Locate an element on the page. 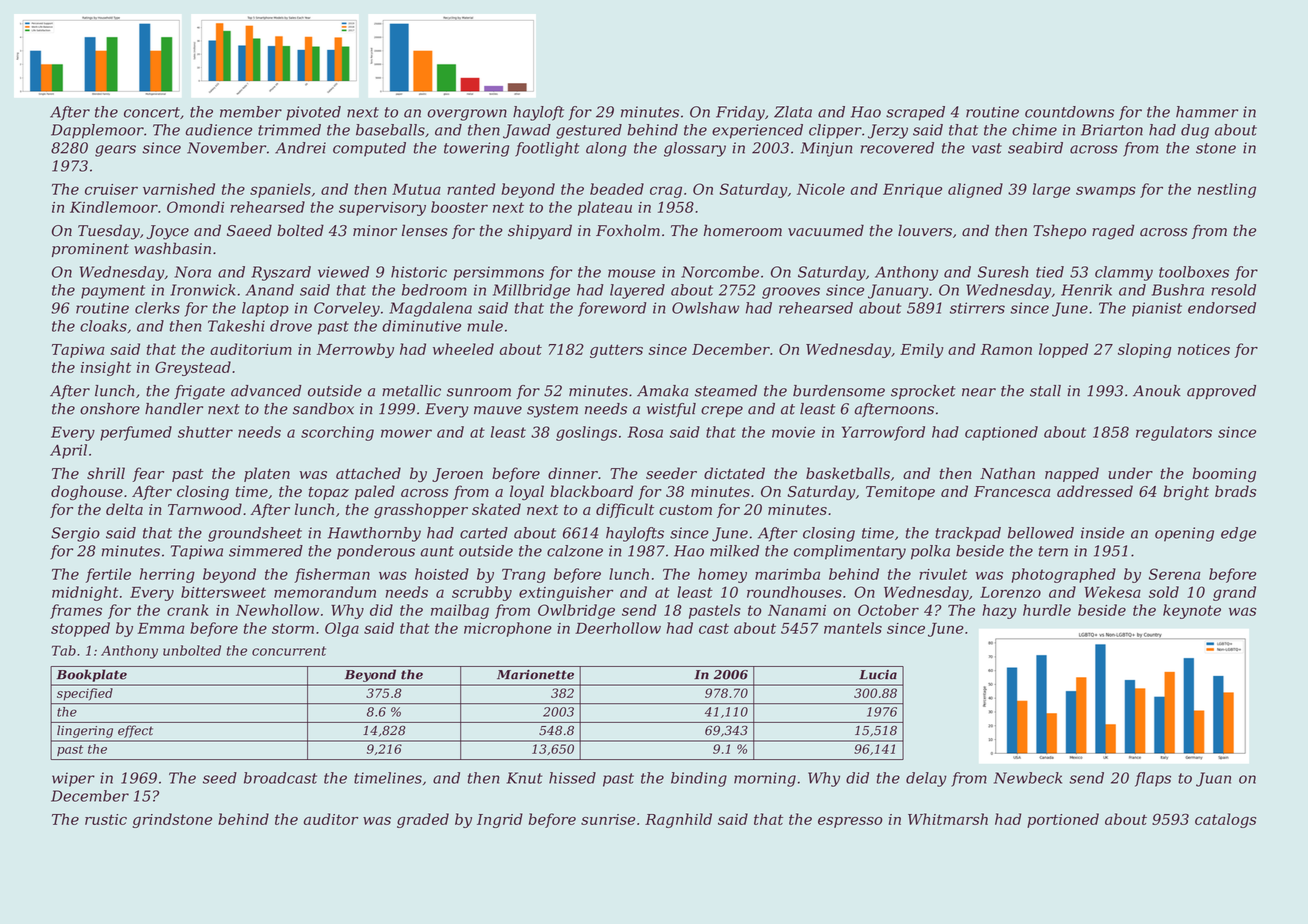  sandbox is located at coordinates (323, 409).
